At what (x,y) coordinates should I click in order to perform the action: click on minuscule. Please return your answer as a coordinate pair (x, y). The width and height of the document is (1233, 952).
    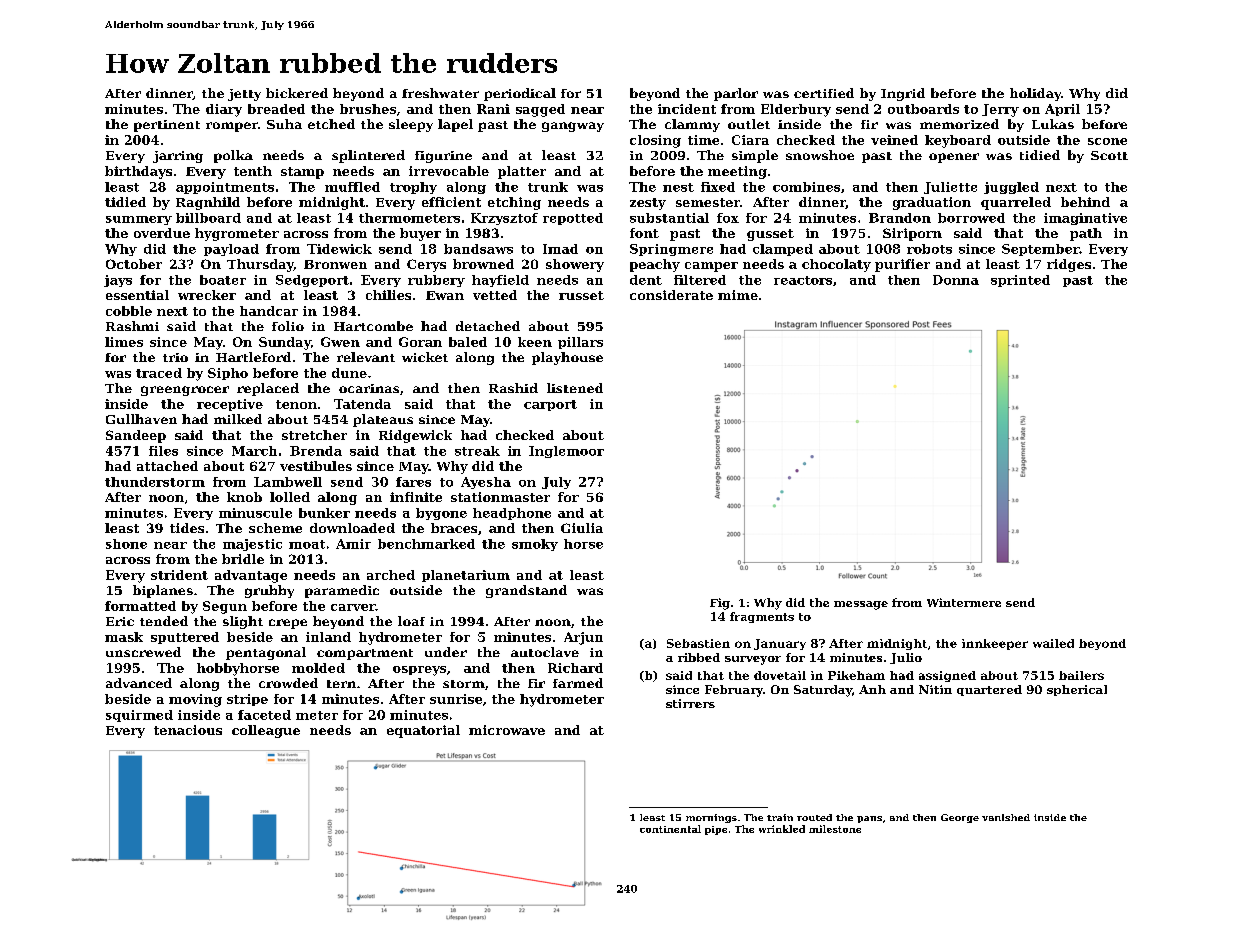
    Looking at the image, I should click on (255, 513).
